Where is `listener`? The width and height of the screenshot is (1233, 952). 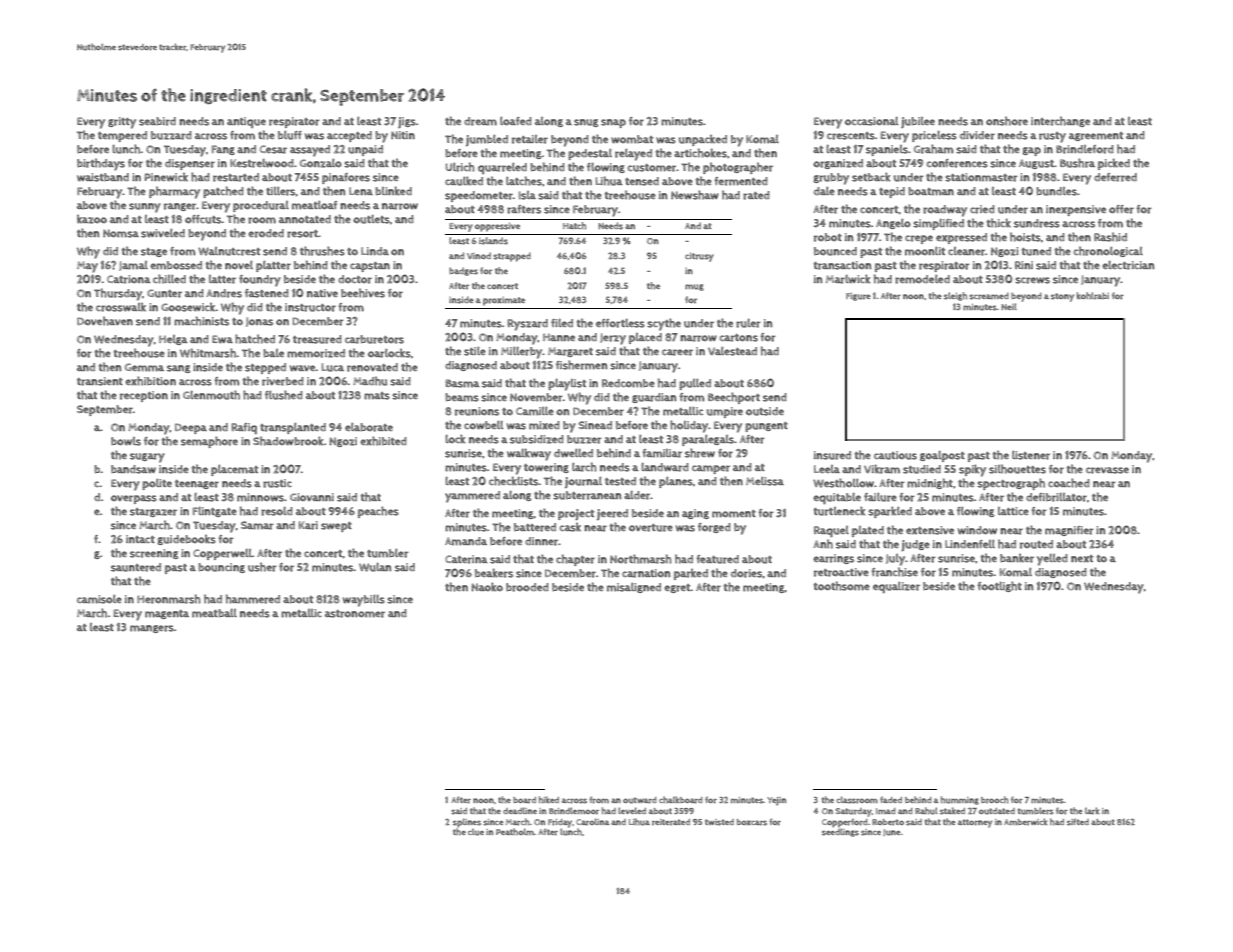
listener is located at coordinates (1031, 455).
